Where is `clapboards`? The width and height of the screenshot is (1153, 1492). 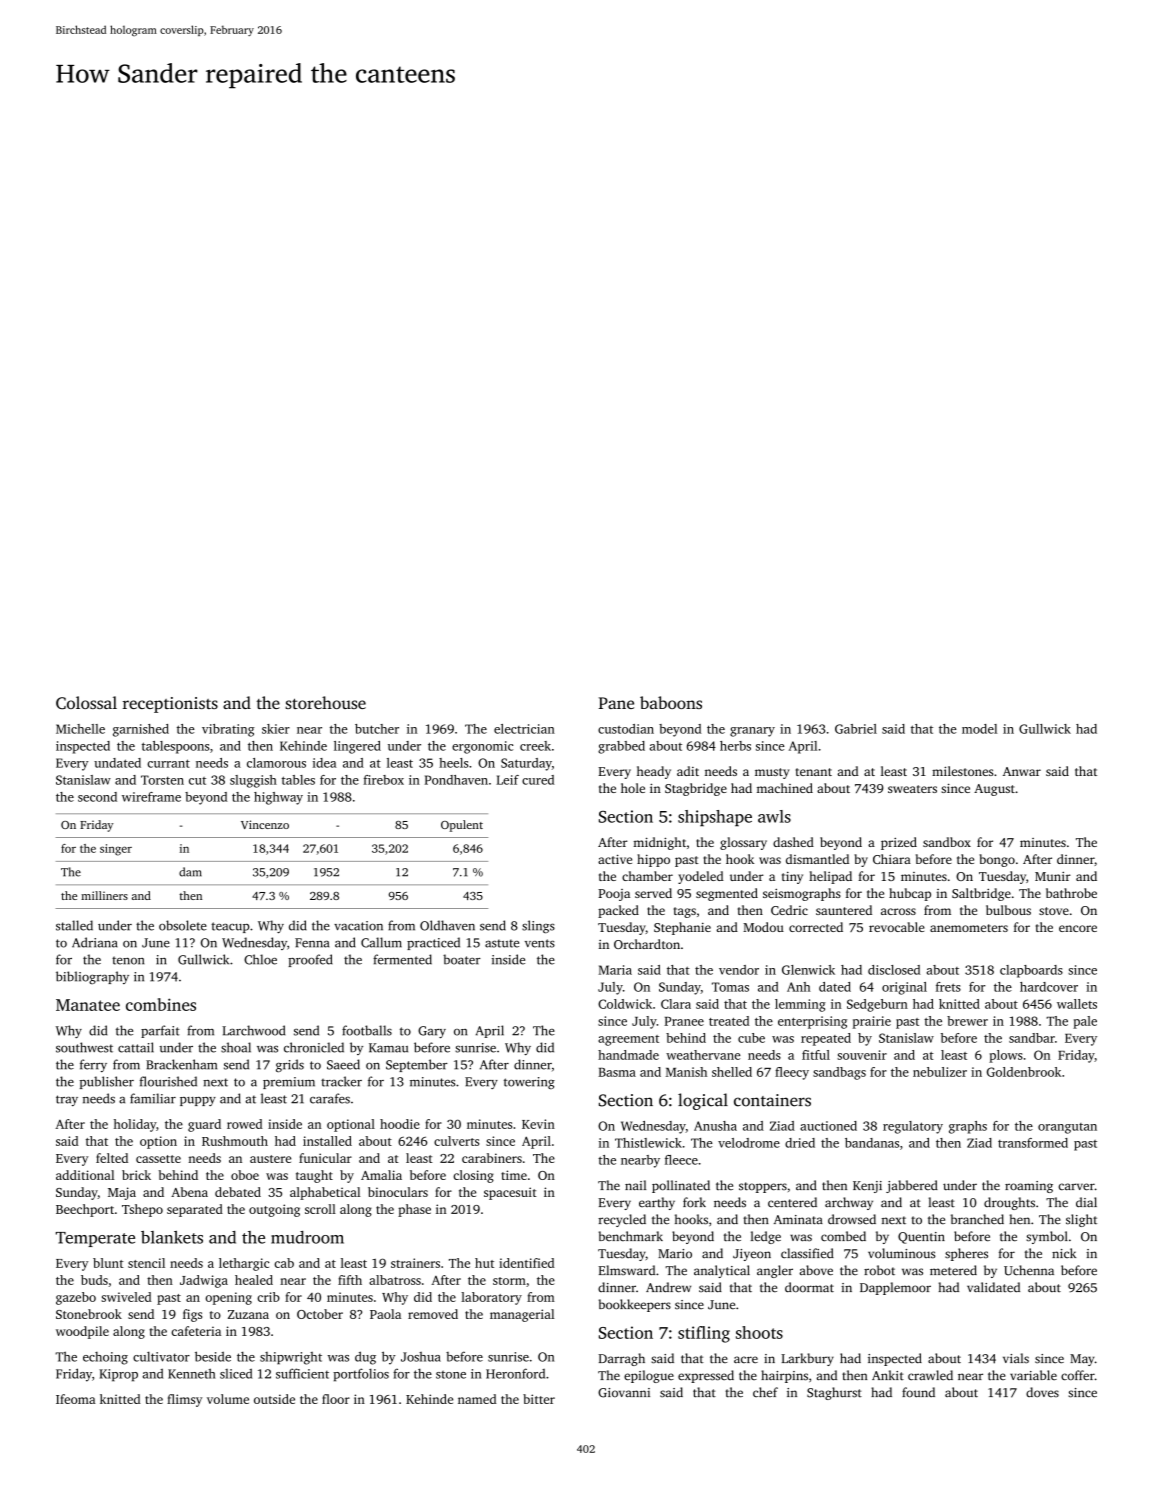 clapboards is located at coordinates (1031, 971).
